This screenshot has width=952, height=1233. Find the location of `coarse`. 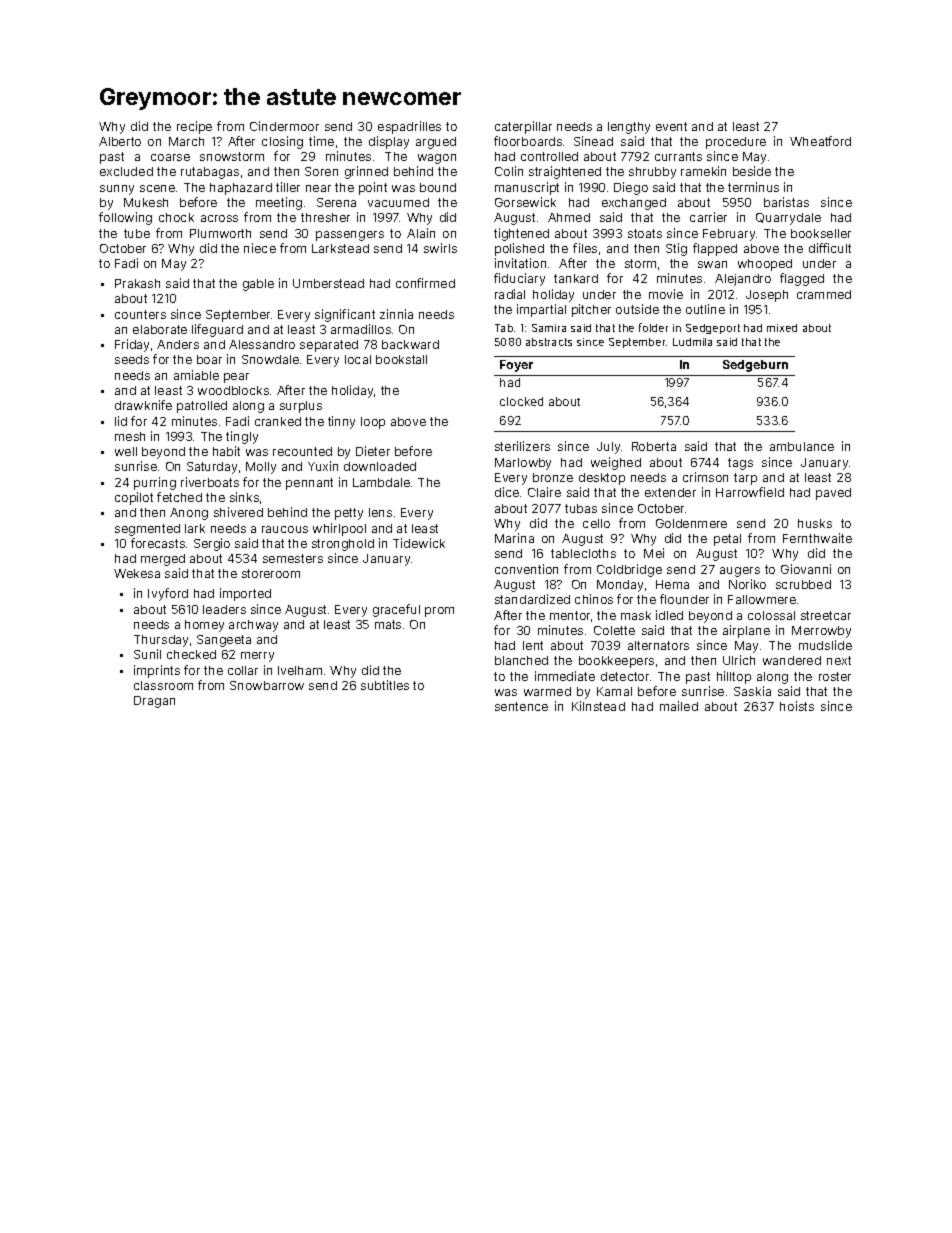

coarse is located at coordinates (170, 157).
